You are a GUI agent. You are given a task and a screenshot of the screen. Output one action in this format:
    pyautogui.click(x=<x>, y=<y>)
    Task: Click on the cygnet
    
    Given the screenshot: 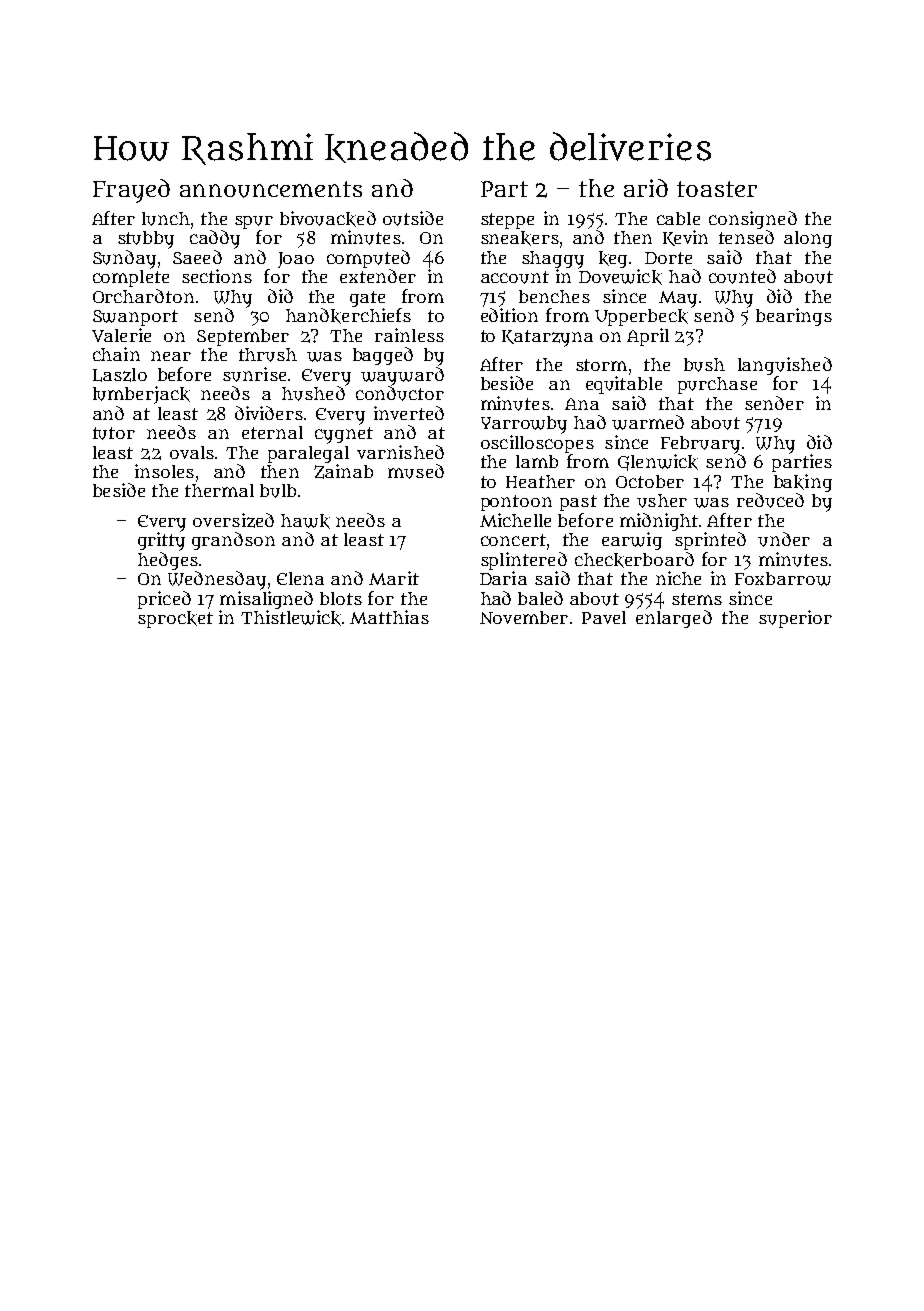 What is the action you would take?
    pyautogui.click(x=344, y=435)
